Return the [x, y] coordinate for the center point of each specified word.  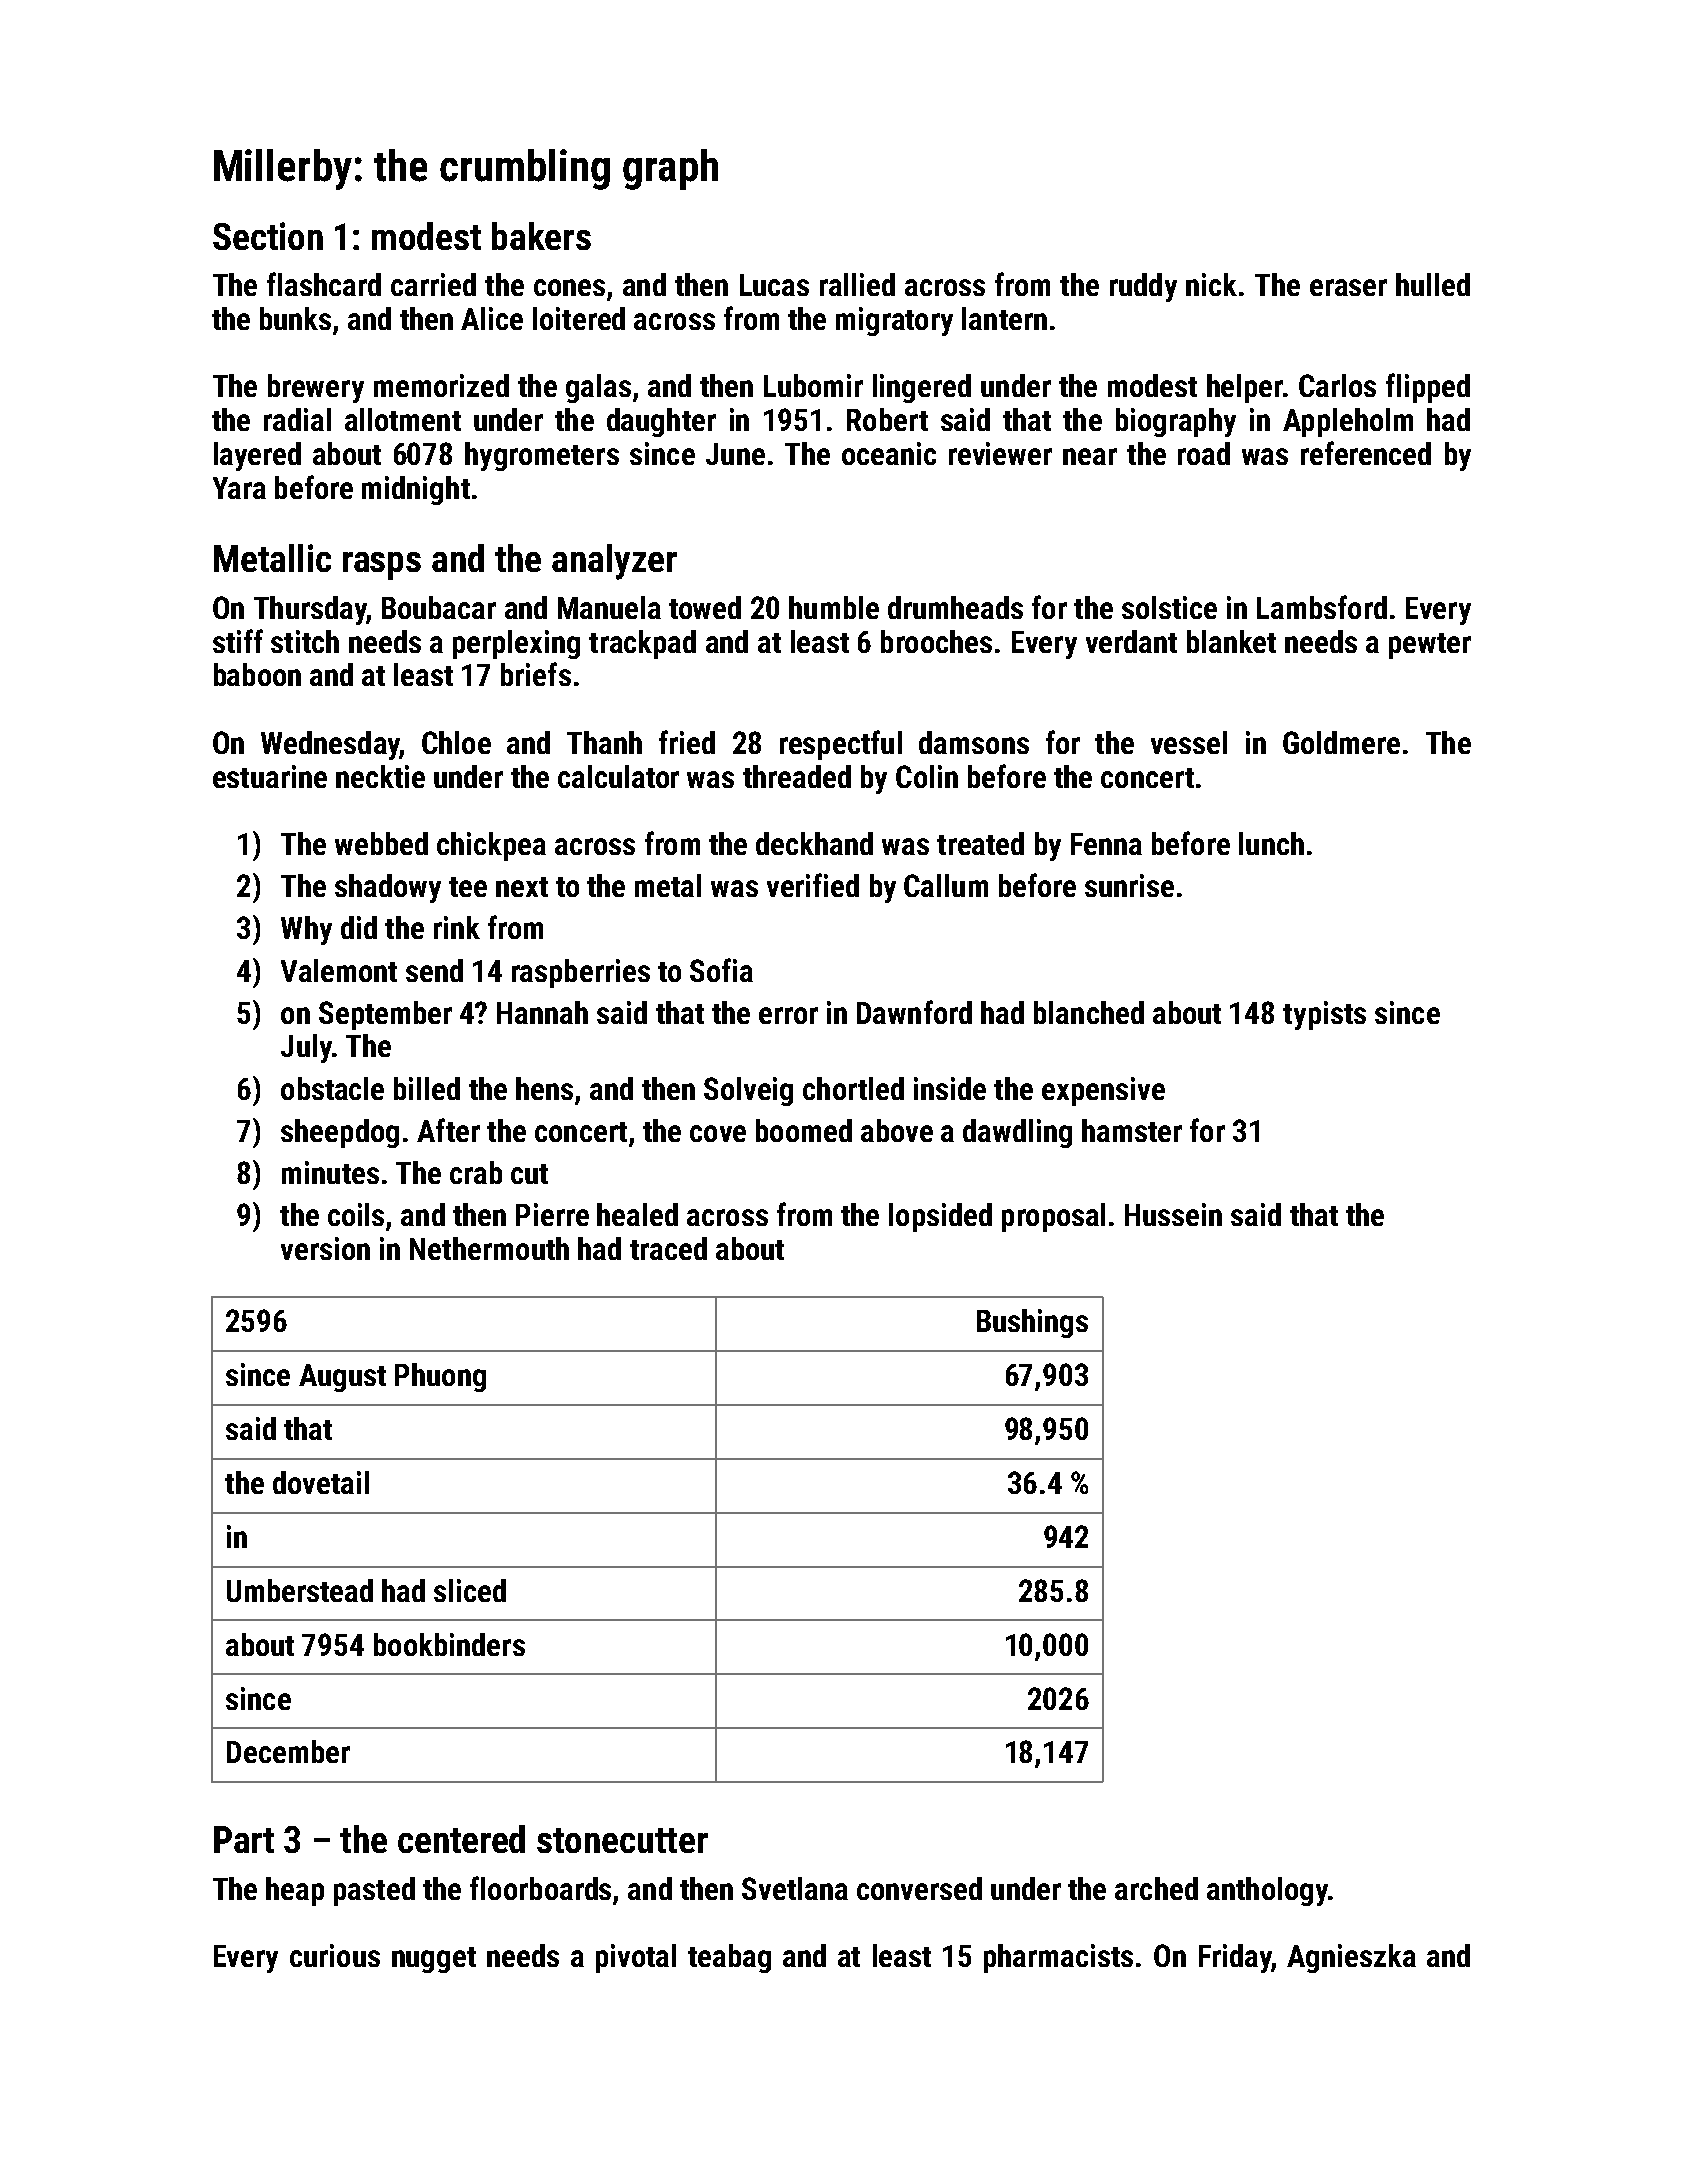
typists [1324, 1015]
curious [335, 1955]
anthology [1267, 1891]
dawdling [1017, 1133]
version [325, 1248]
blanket [1231, 641]
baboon [257, 674]
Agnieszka [1351, 1958]
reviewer [1000, 453]
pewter [1430, 646]
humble [834, 607]
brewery [316, 388]
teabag [729, 1958]
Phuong [440, 1377]
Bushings [1032, 1323]
